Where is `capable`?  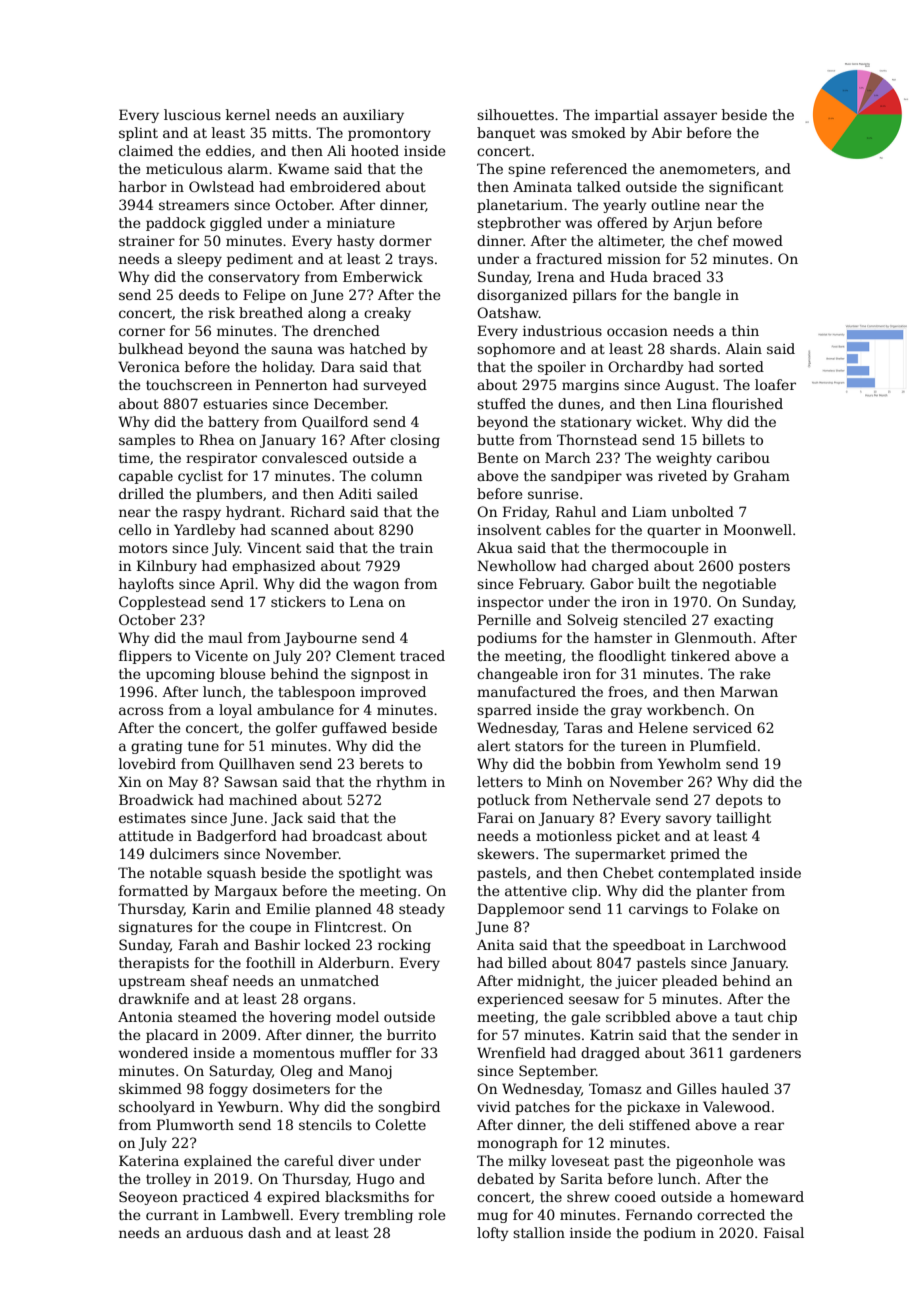 capable is located at coordinates (146, 477).
